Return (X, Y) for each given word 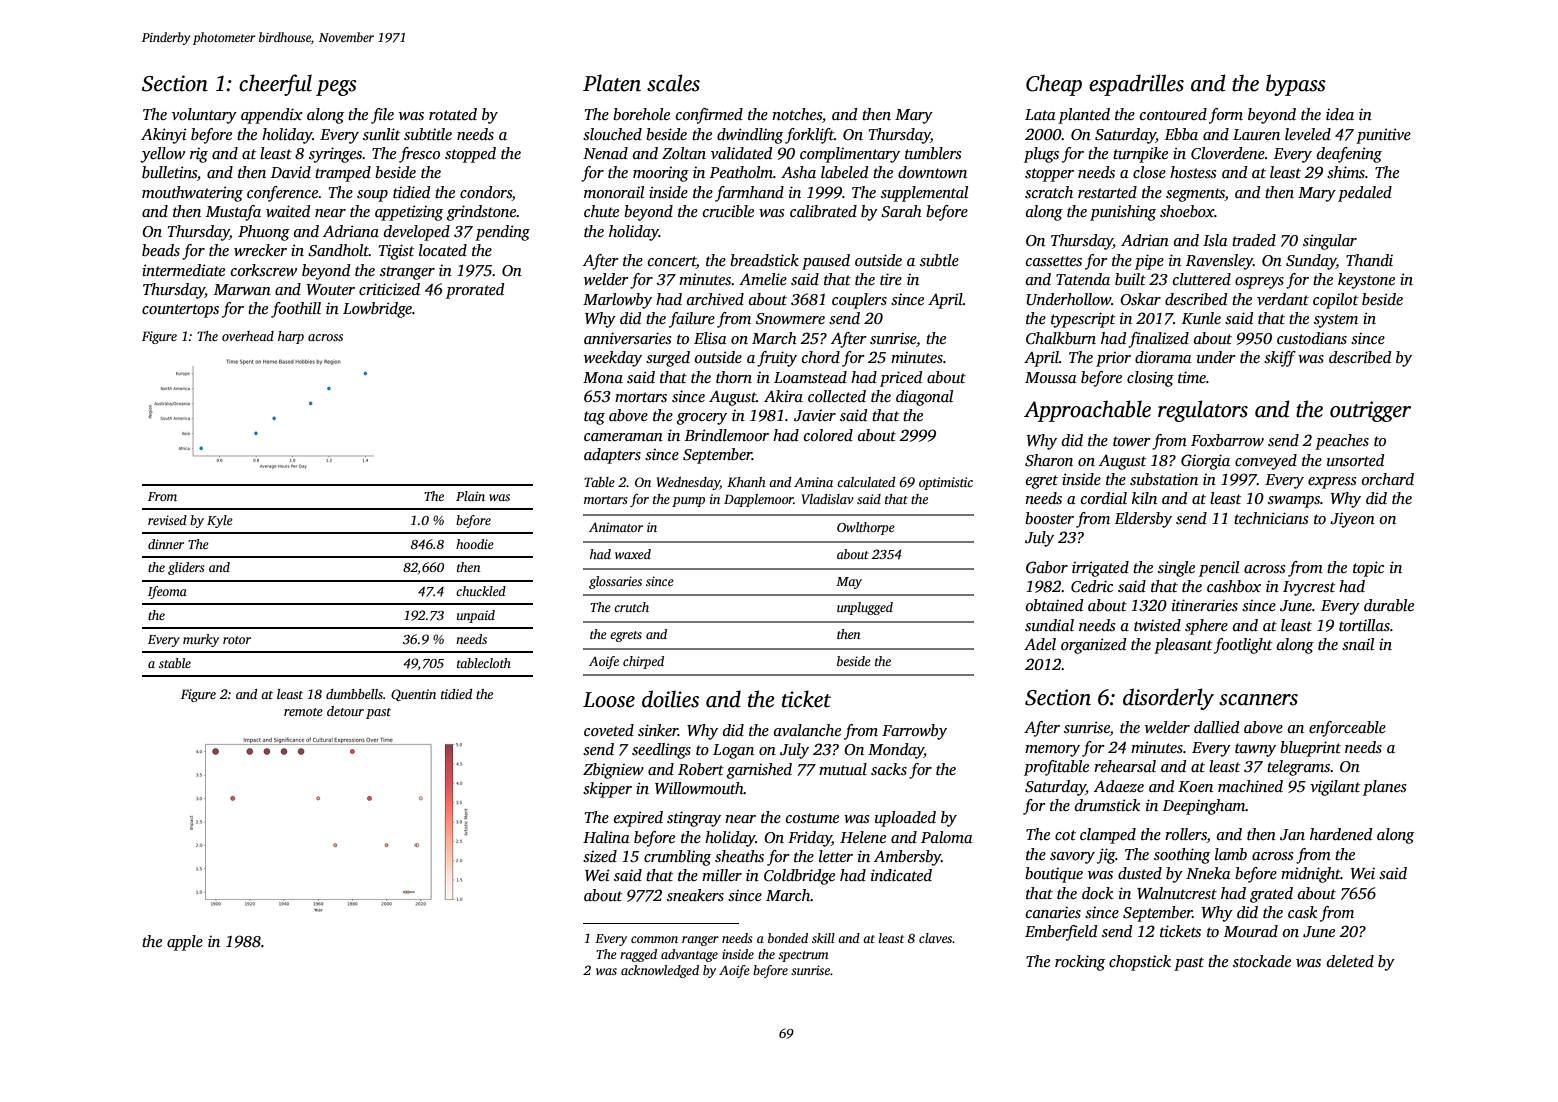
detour (345, 711)
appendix (272, 116)
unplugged (865, 608)
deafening (1349, 155)
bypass (1296, 85)
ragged (638, 955)
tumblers (933, 153)
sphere (1206, 627)
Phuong (264, 233)
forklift (809, 136)
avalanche (807, 730)
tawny (1255, 750)
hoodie (475, 544)
